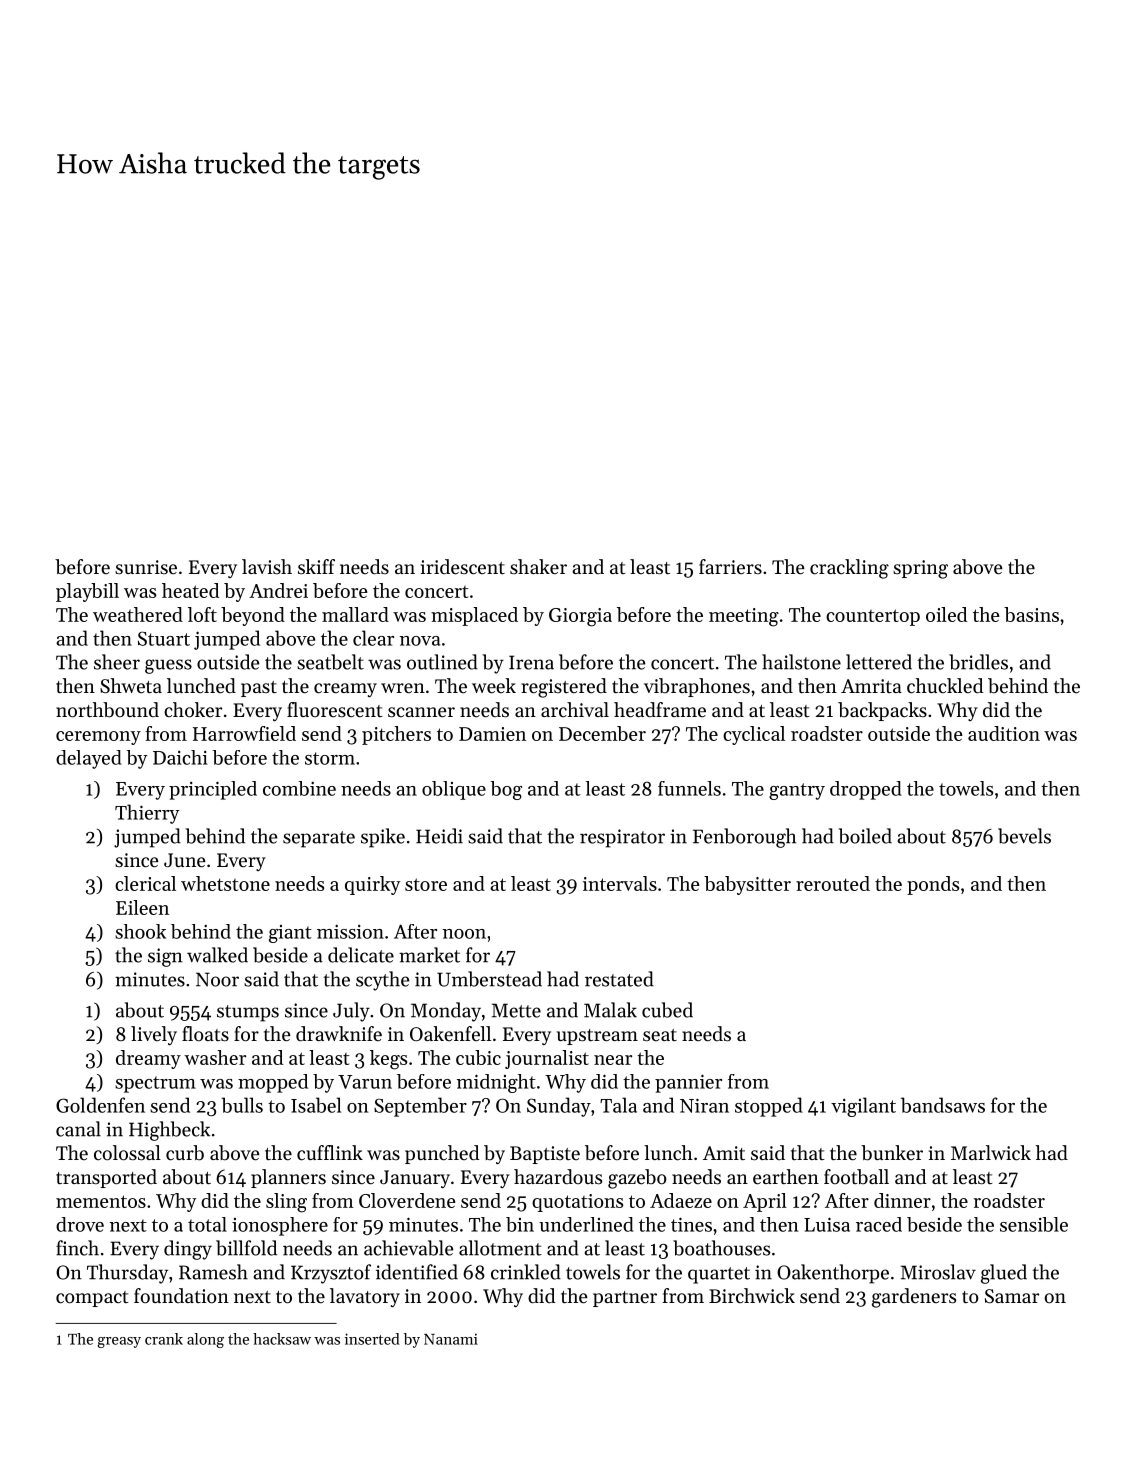 The height and width of the screenshot is (1473, 1138). I want to click on Baptiste, so click(545, 1155).
